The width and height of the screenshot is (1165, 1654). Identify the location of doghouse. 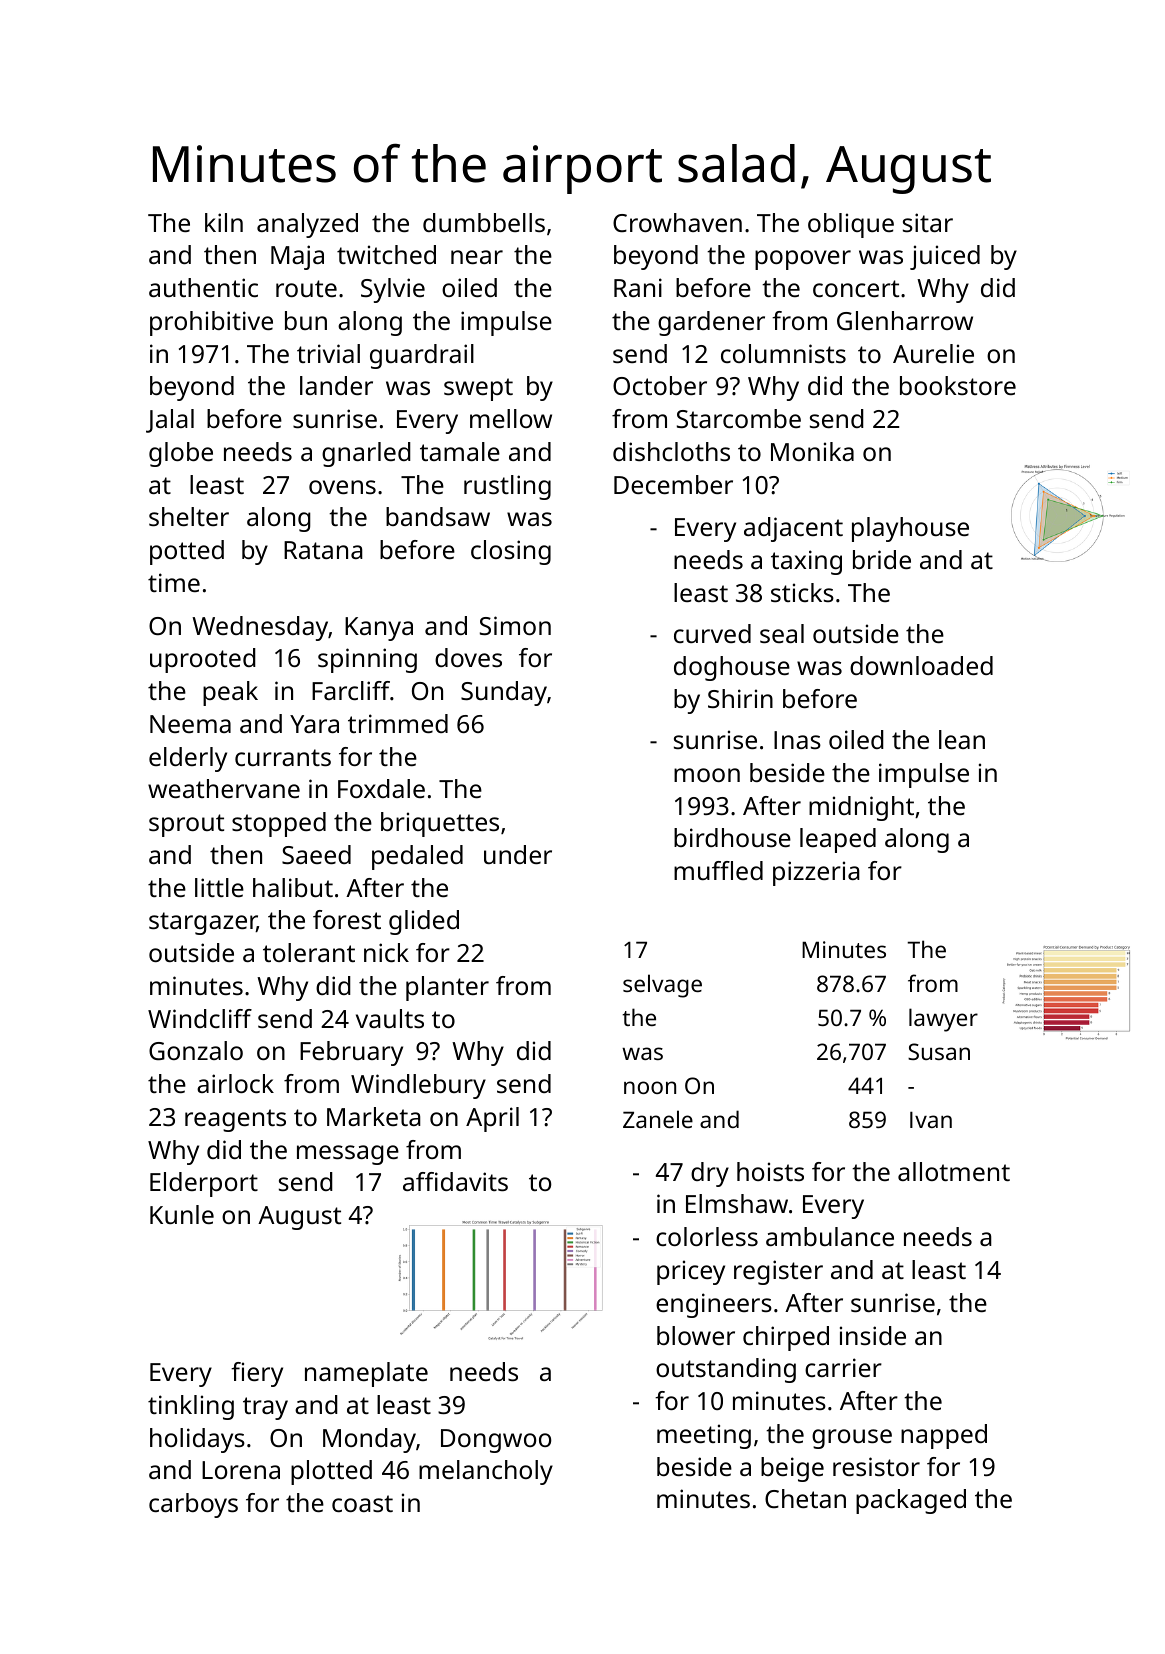
(732, 668).
